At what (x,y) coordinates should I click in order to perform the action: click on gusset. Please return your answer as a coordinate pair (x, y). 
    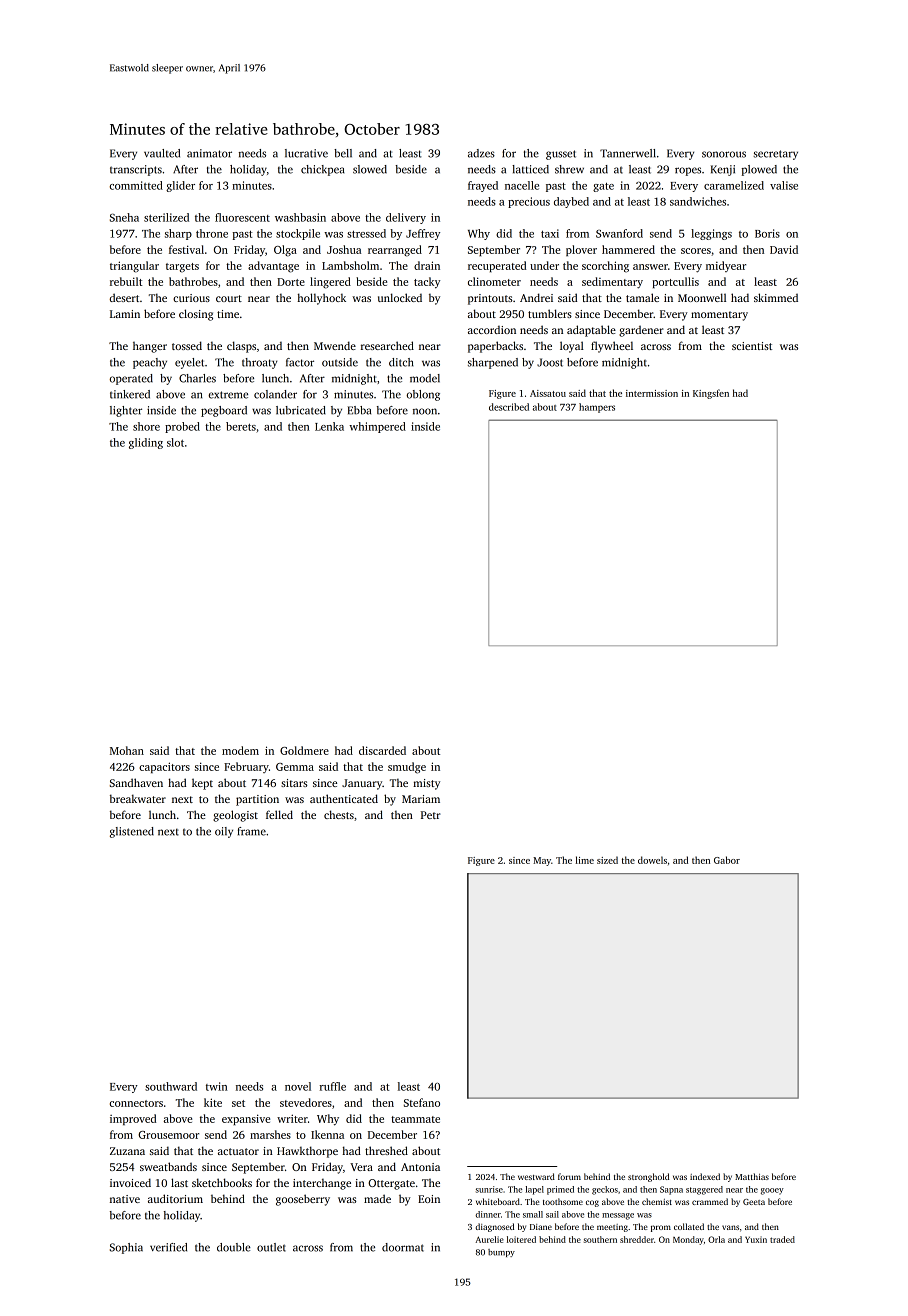
    Looking at the image, I should click on (561, 155).
